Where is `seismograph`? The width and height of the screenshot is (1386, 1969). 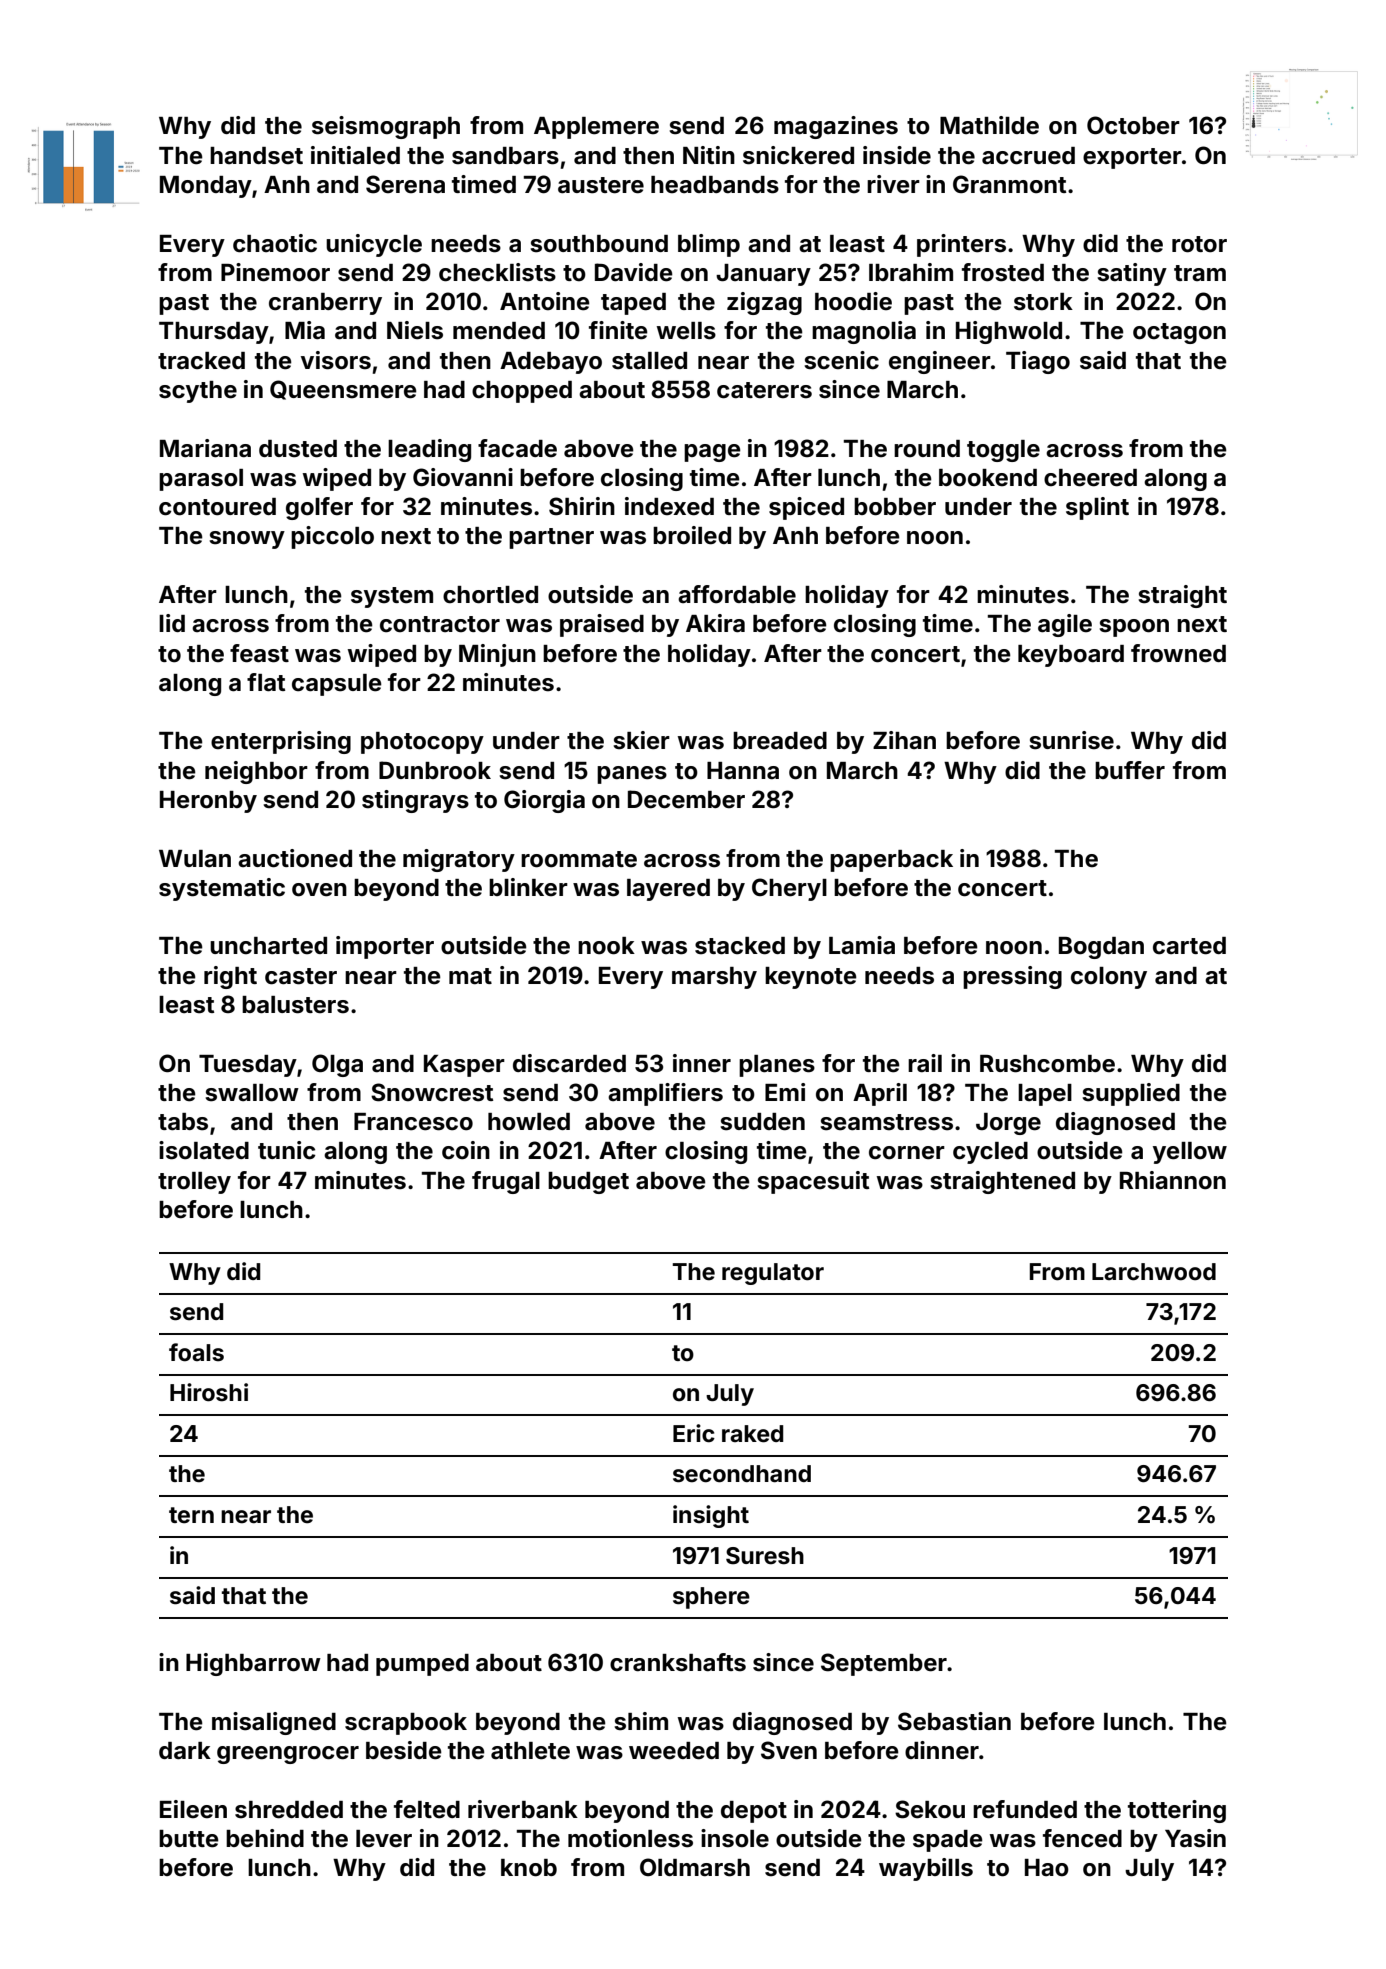 seismograph is located at coordinates (386, 127).
